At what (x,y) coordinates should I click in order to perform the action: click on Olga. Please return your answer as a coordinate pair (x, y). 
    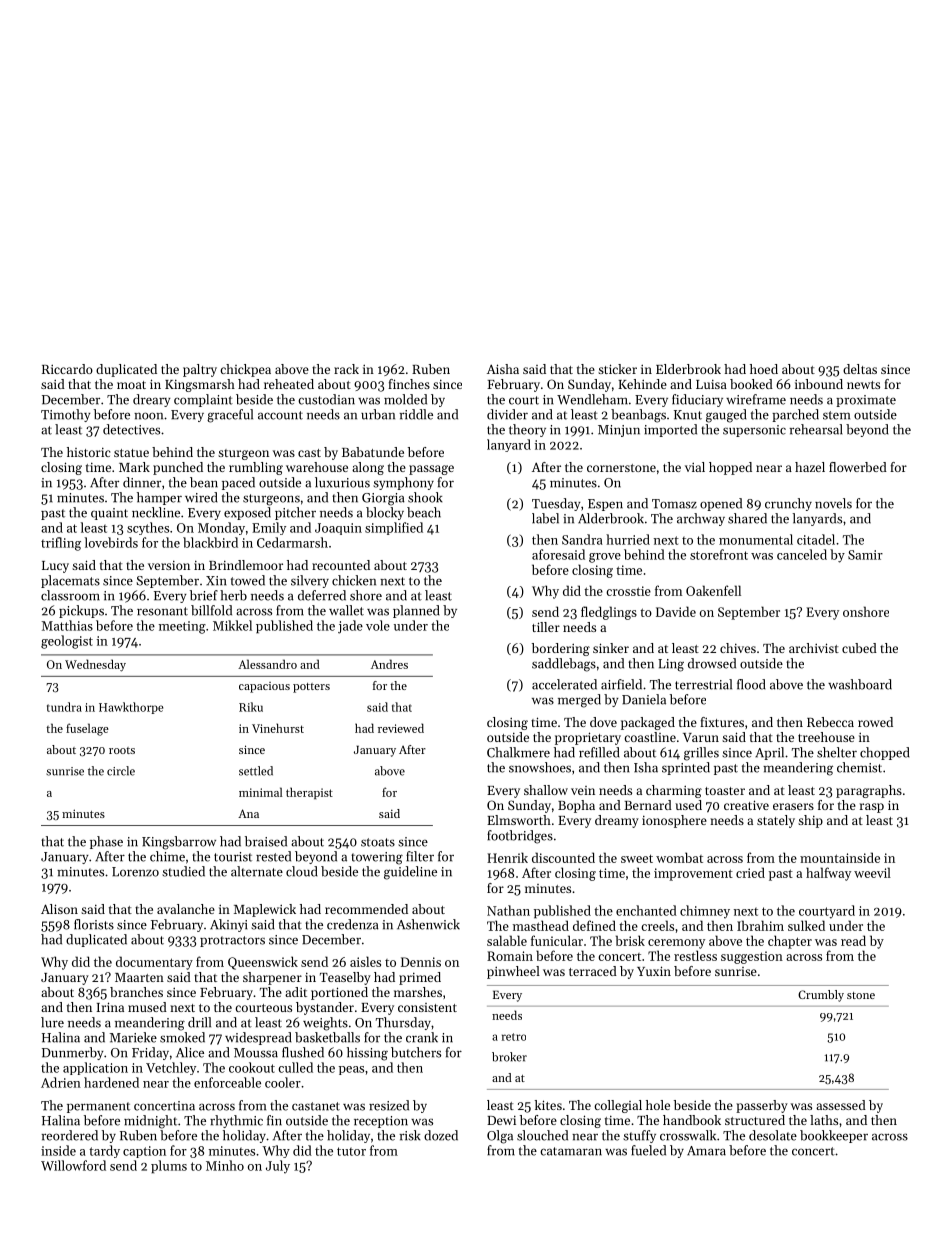
    Looking at the image, I should click on (500, 1137).
